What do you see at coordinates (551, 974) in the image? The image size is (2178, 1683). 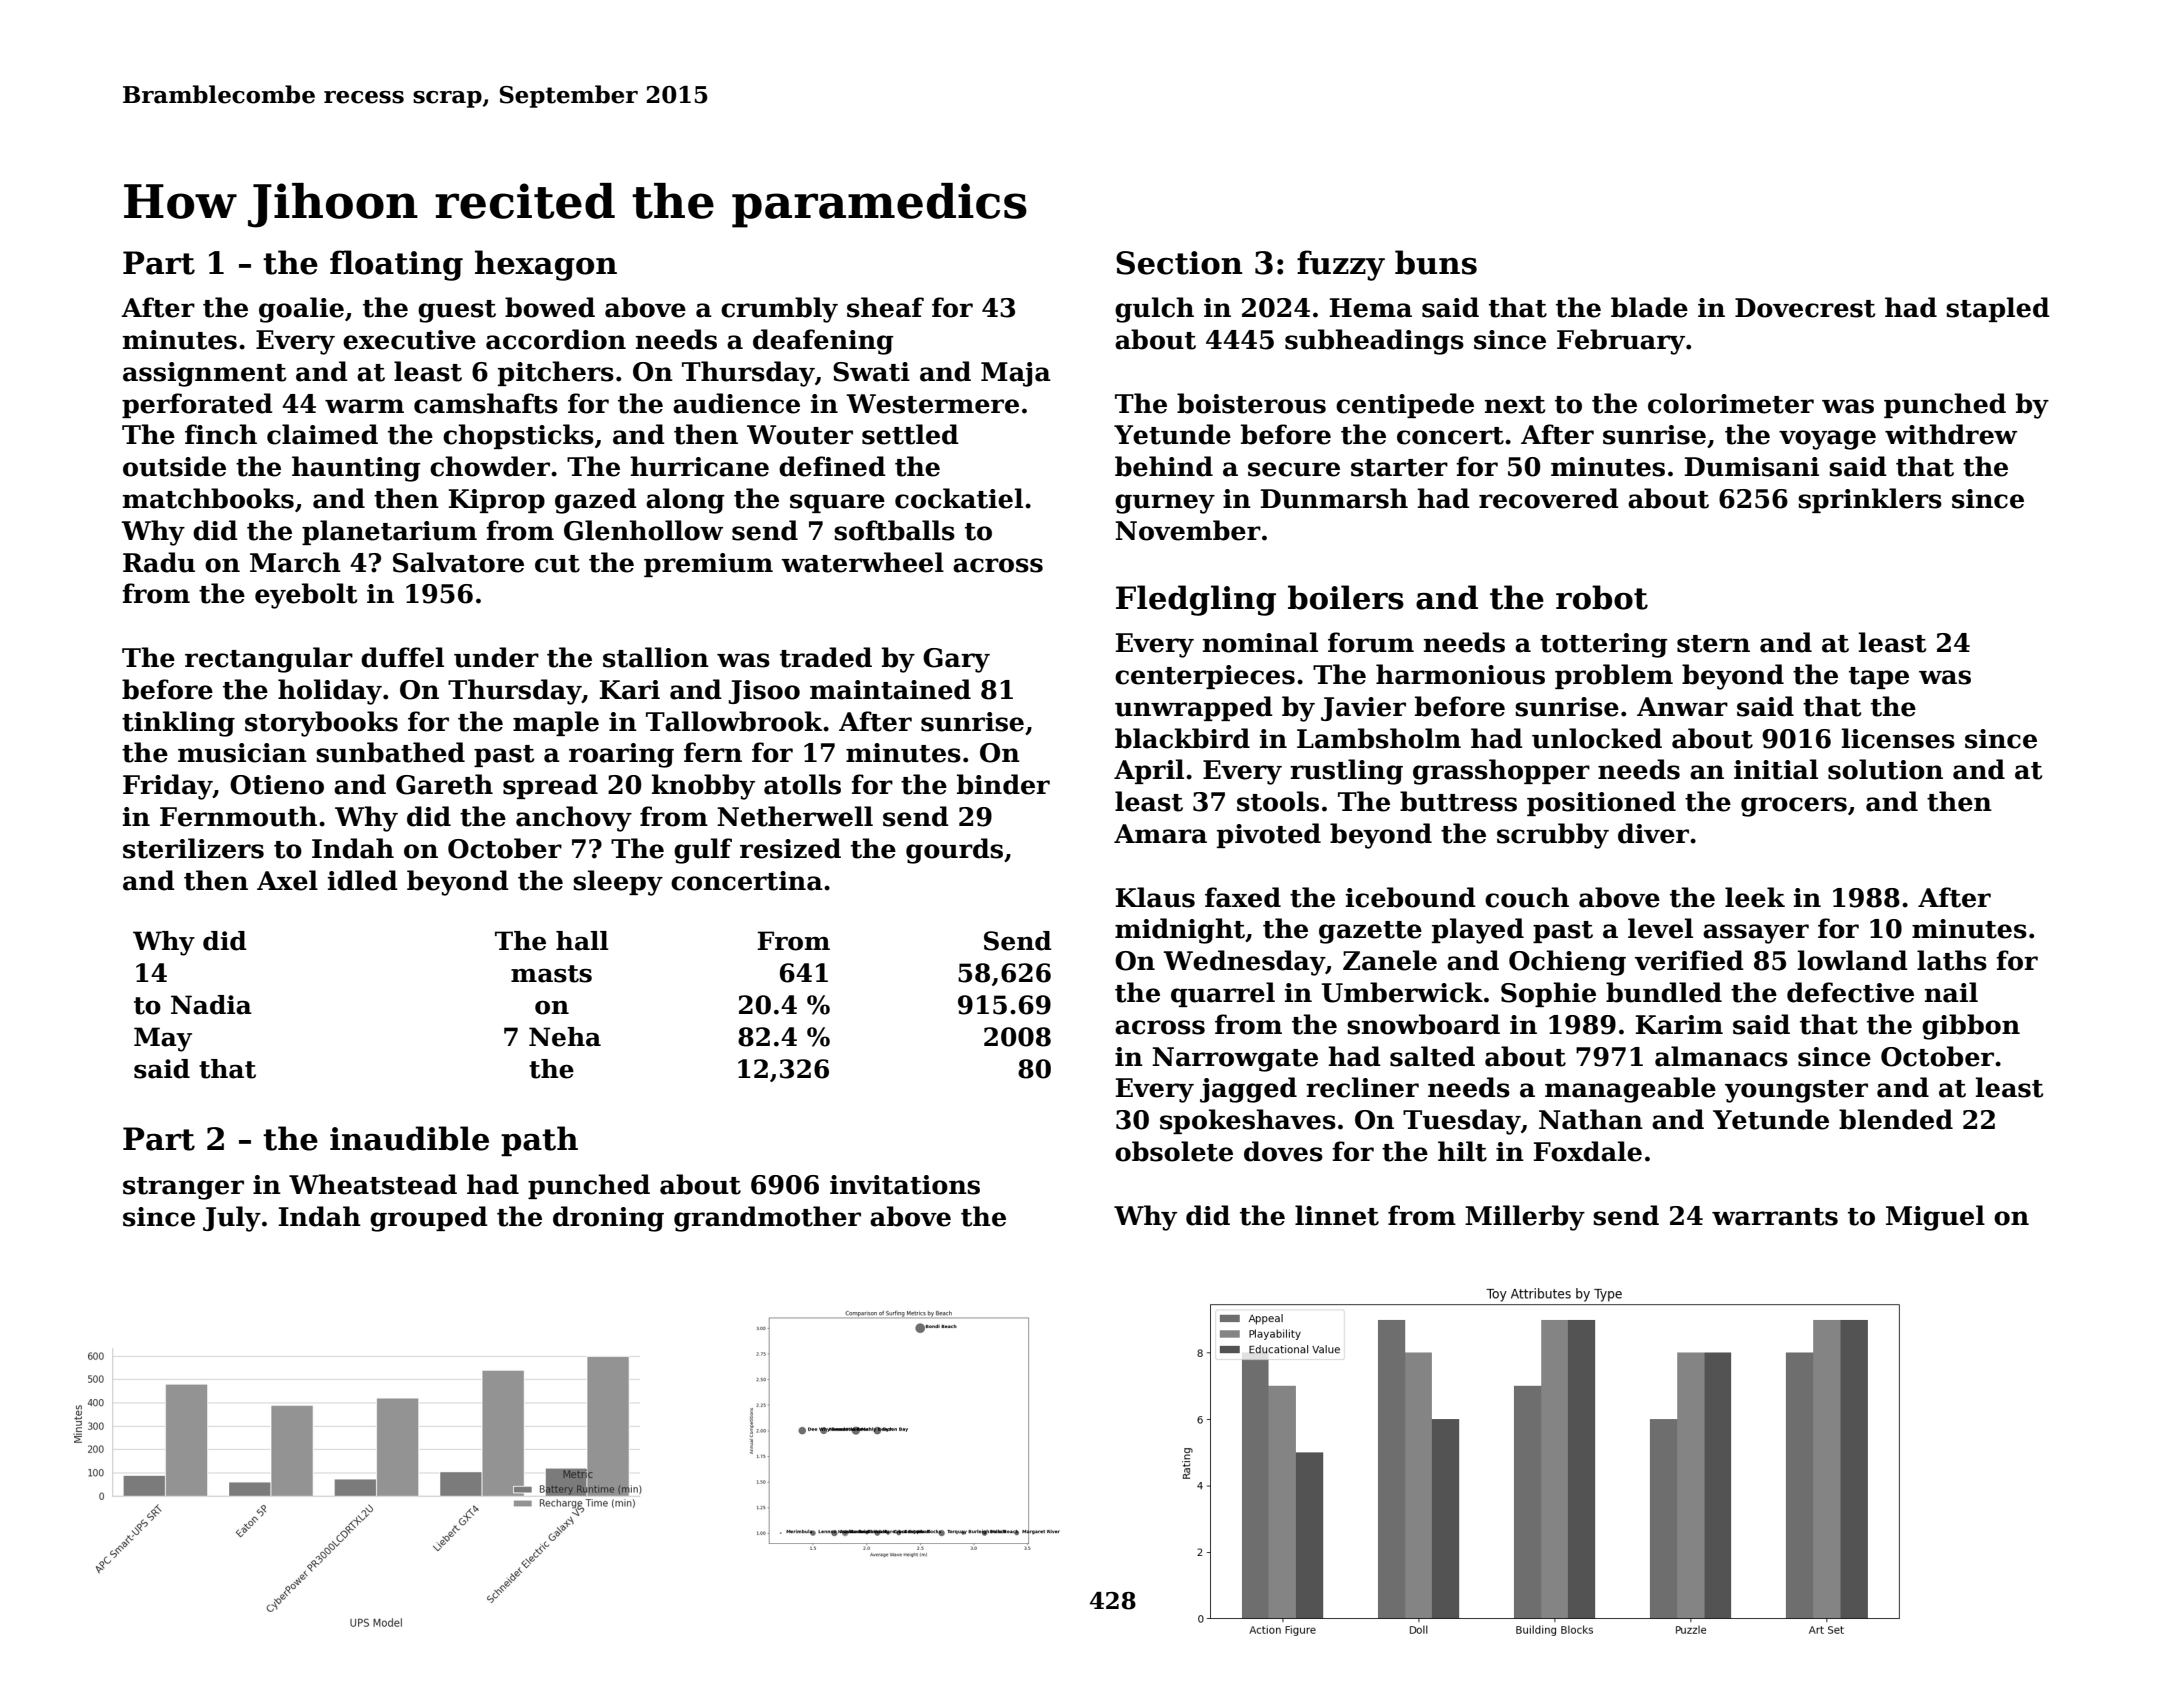 I see `masts` at bounding box center [551, 974].
